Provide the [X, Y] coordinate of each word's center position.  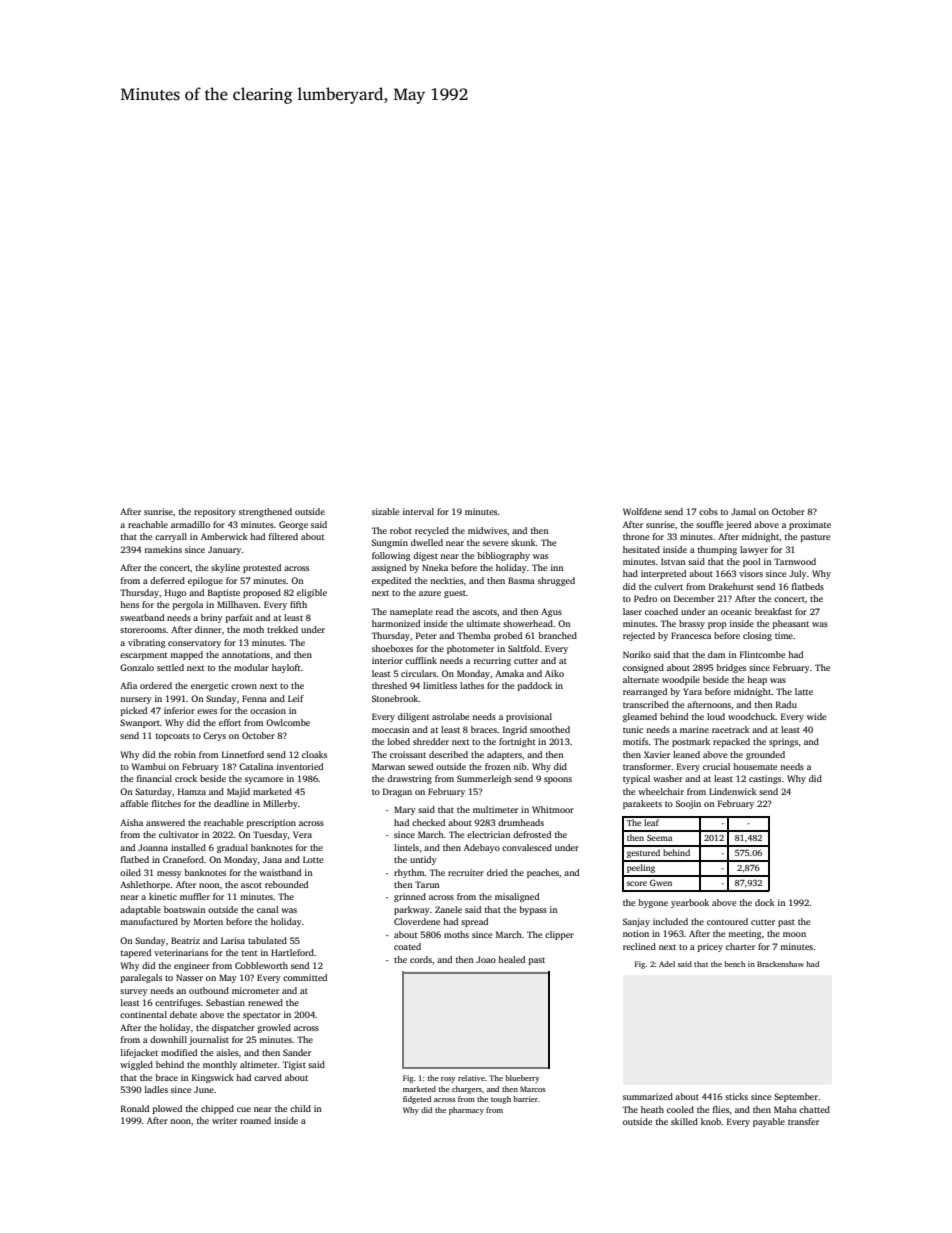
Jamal [743, 511]
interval [418, 511]
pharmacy [466, 1111]
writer [224, 1120]
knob [711, 1121]
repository [215, 512]
